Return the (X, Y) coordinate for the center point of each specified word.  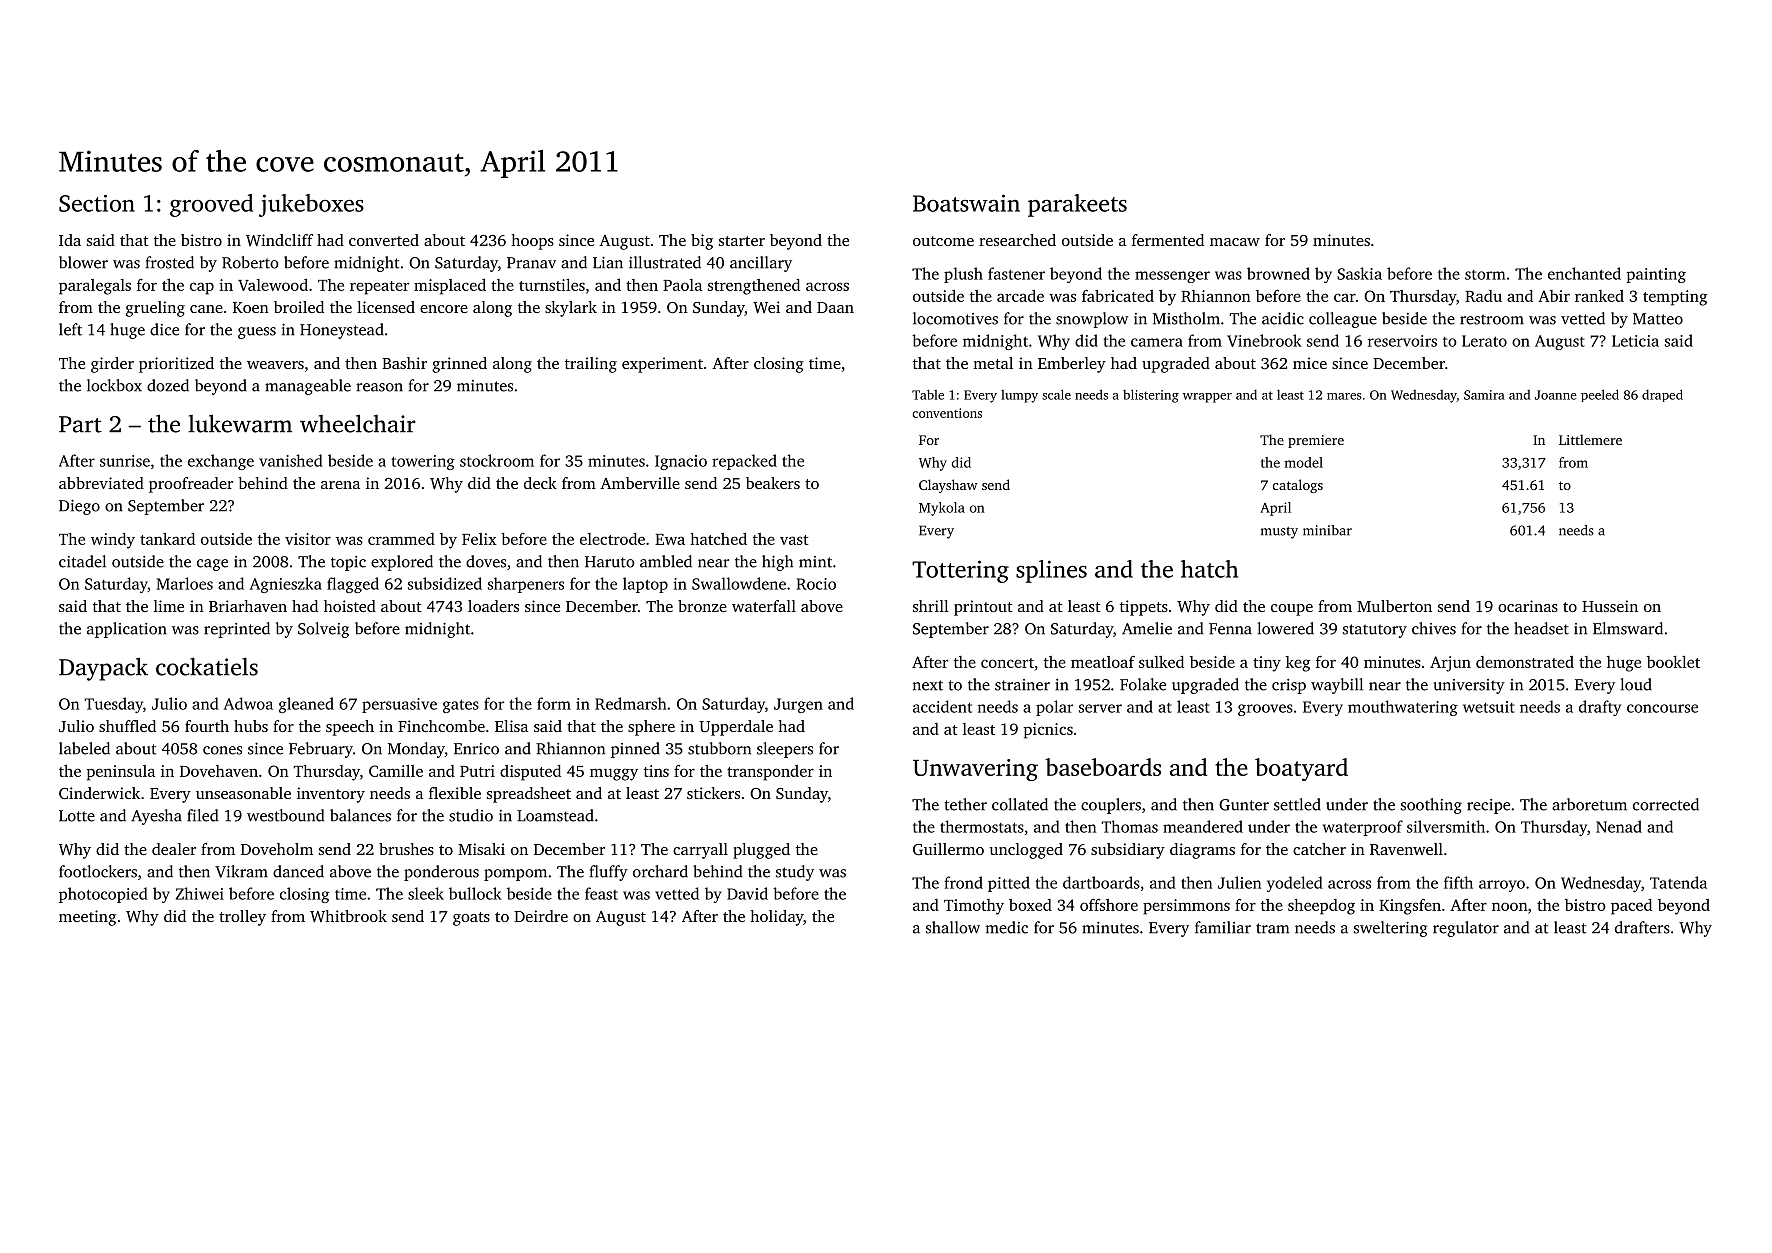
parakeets (1077, 205)
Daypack (103, 669)
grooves (1265, 710)
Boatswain (966, 203)
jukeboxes (311, 205)
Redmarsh (630, 703)
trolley (242, 918)
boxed (1030, 905)
